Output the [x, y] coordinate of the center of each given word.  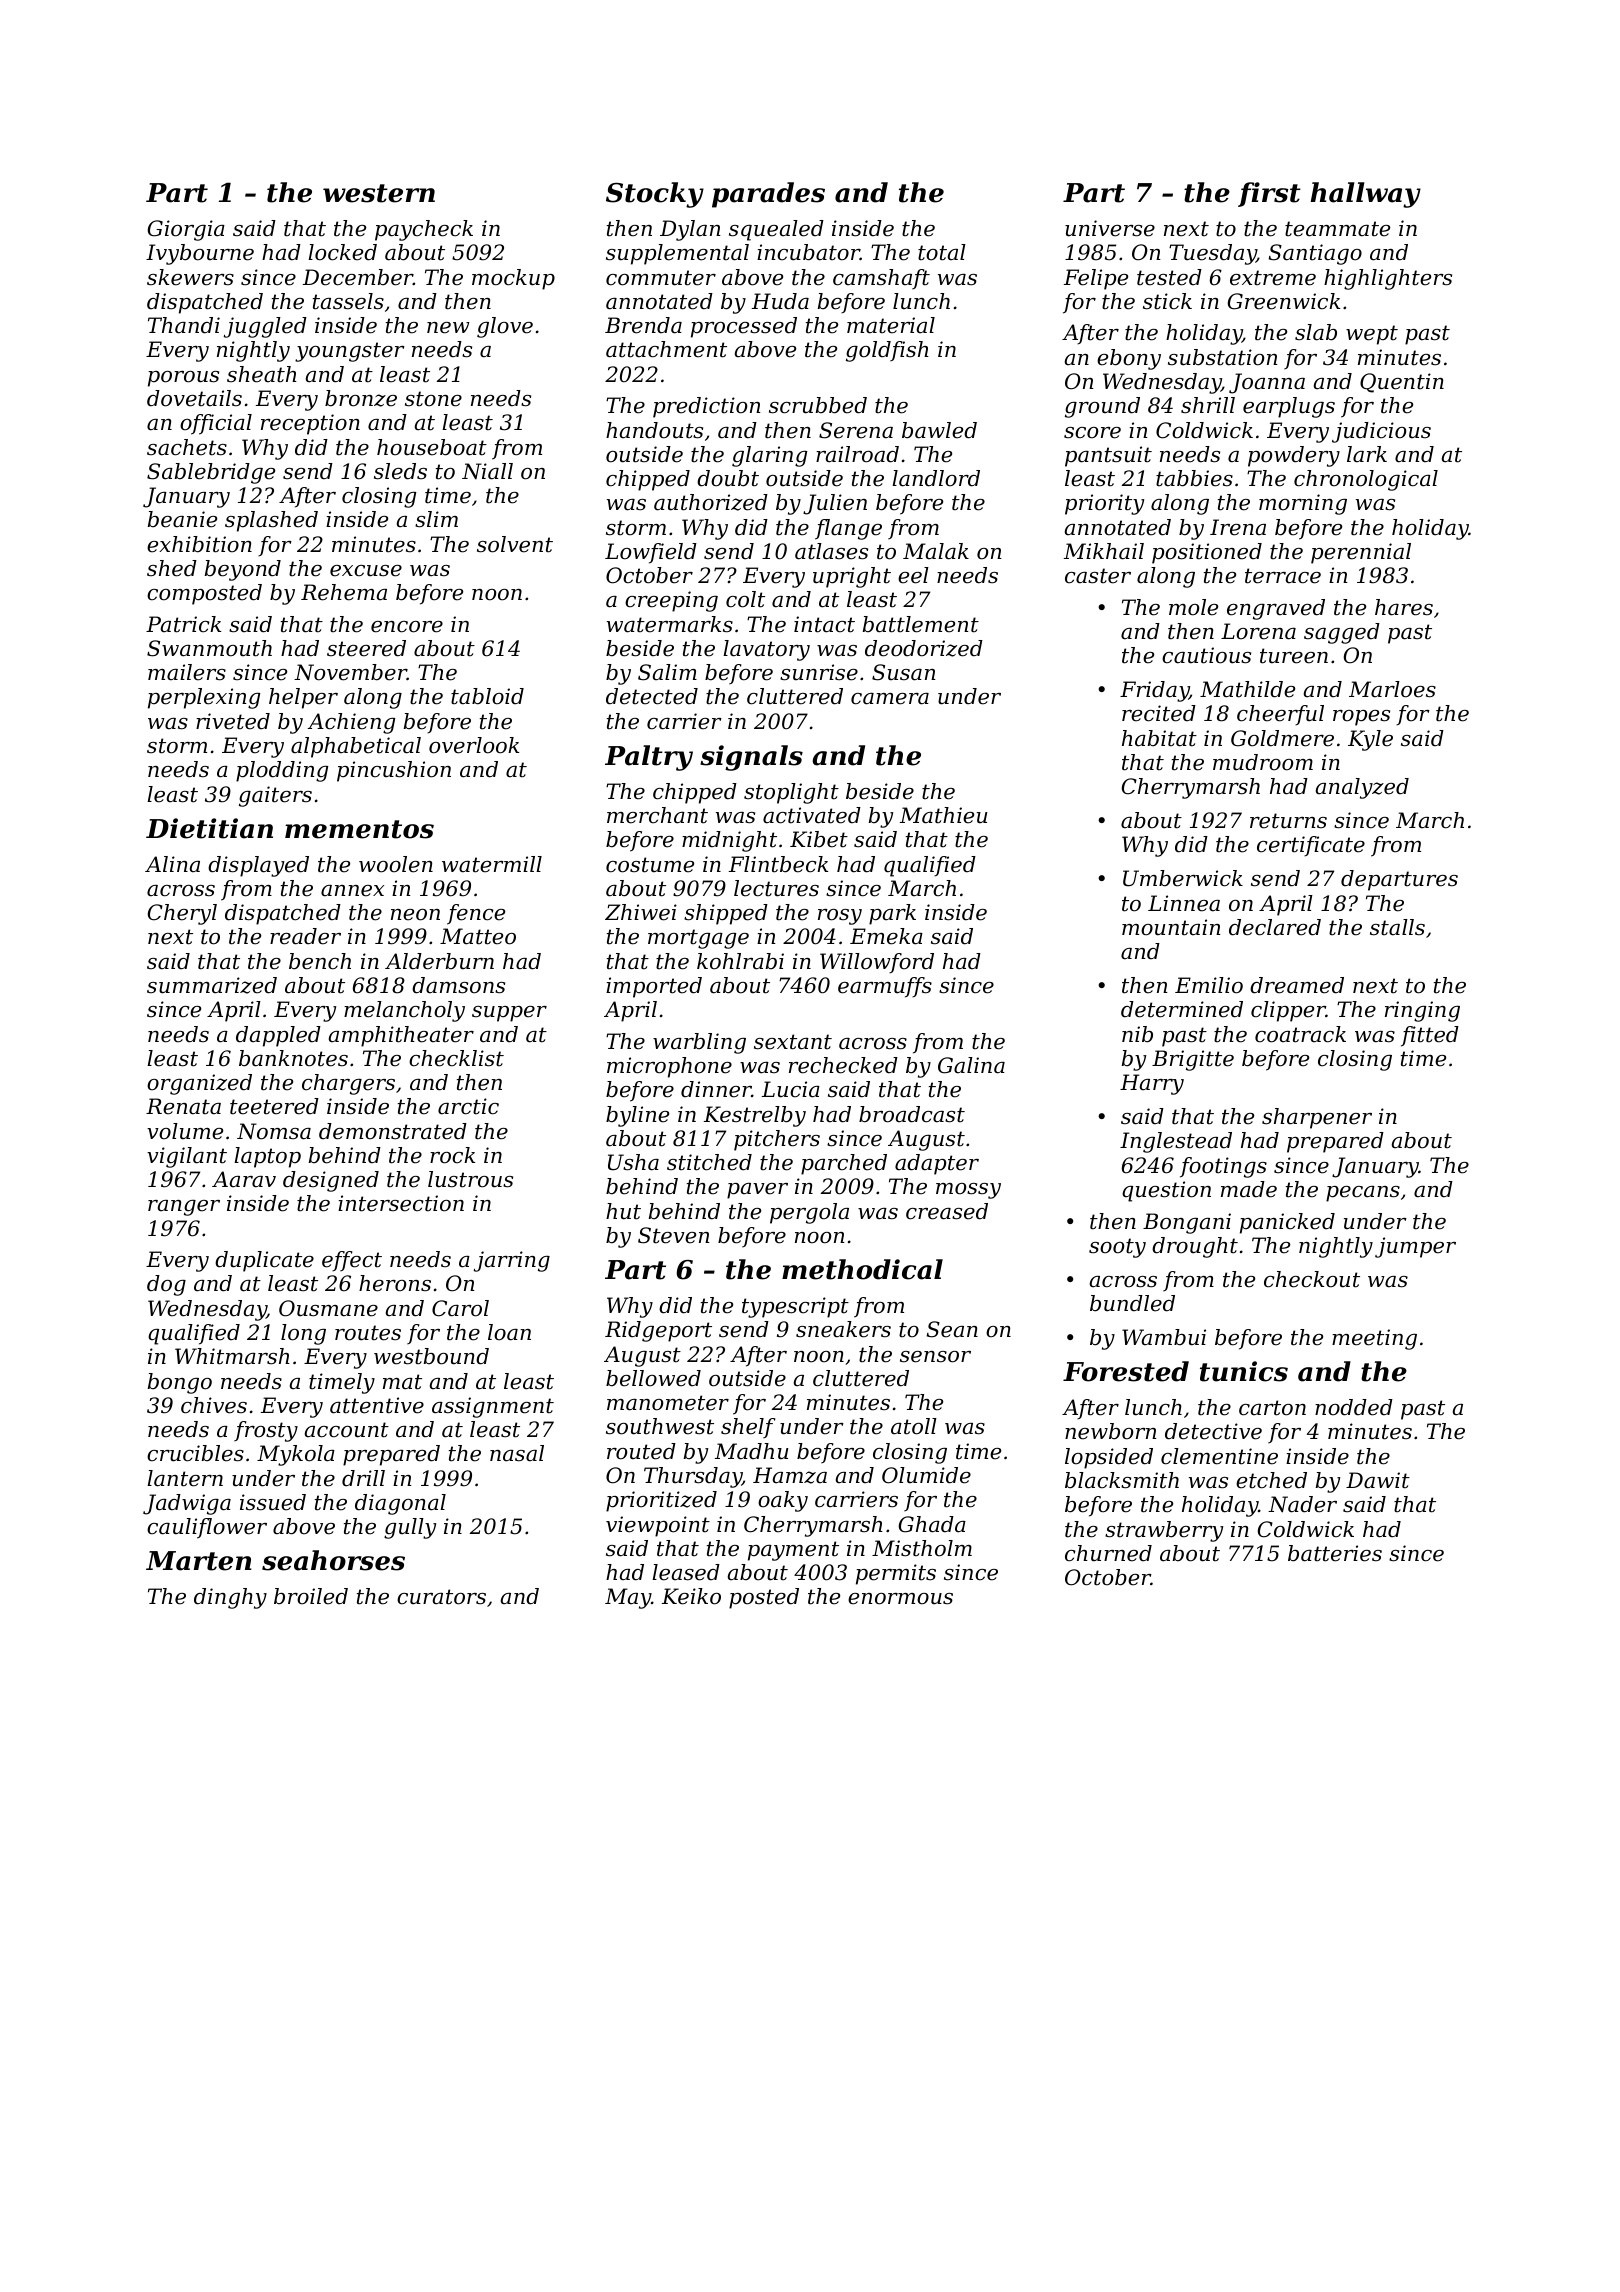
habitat [1159, 738]
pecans [1363, 1194]
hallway [1365, 195]
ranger [184, 1208]
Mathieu [943, 815]
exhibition [199, 544]
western [379, 193]
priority [1104, 504]
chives [214, 1405]
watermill [492, 864]
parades [768, 195]
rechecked [843, 1065]
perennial [1361, 553]
